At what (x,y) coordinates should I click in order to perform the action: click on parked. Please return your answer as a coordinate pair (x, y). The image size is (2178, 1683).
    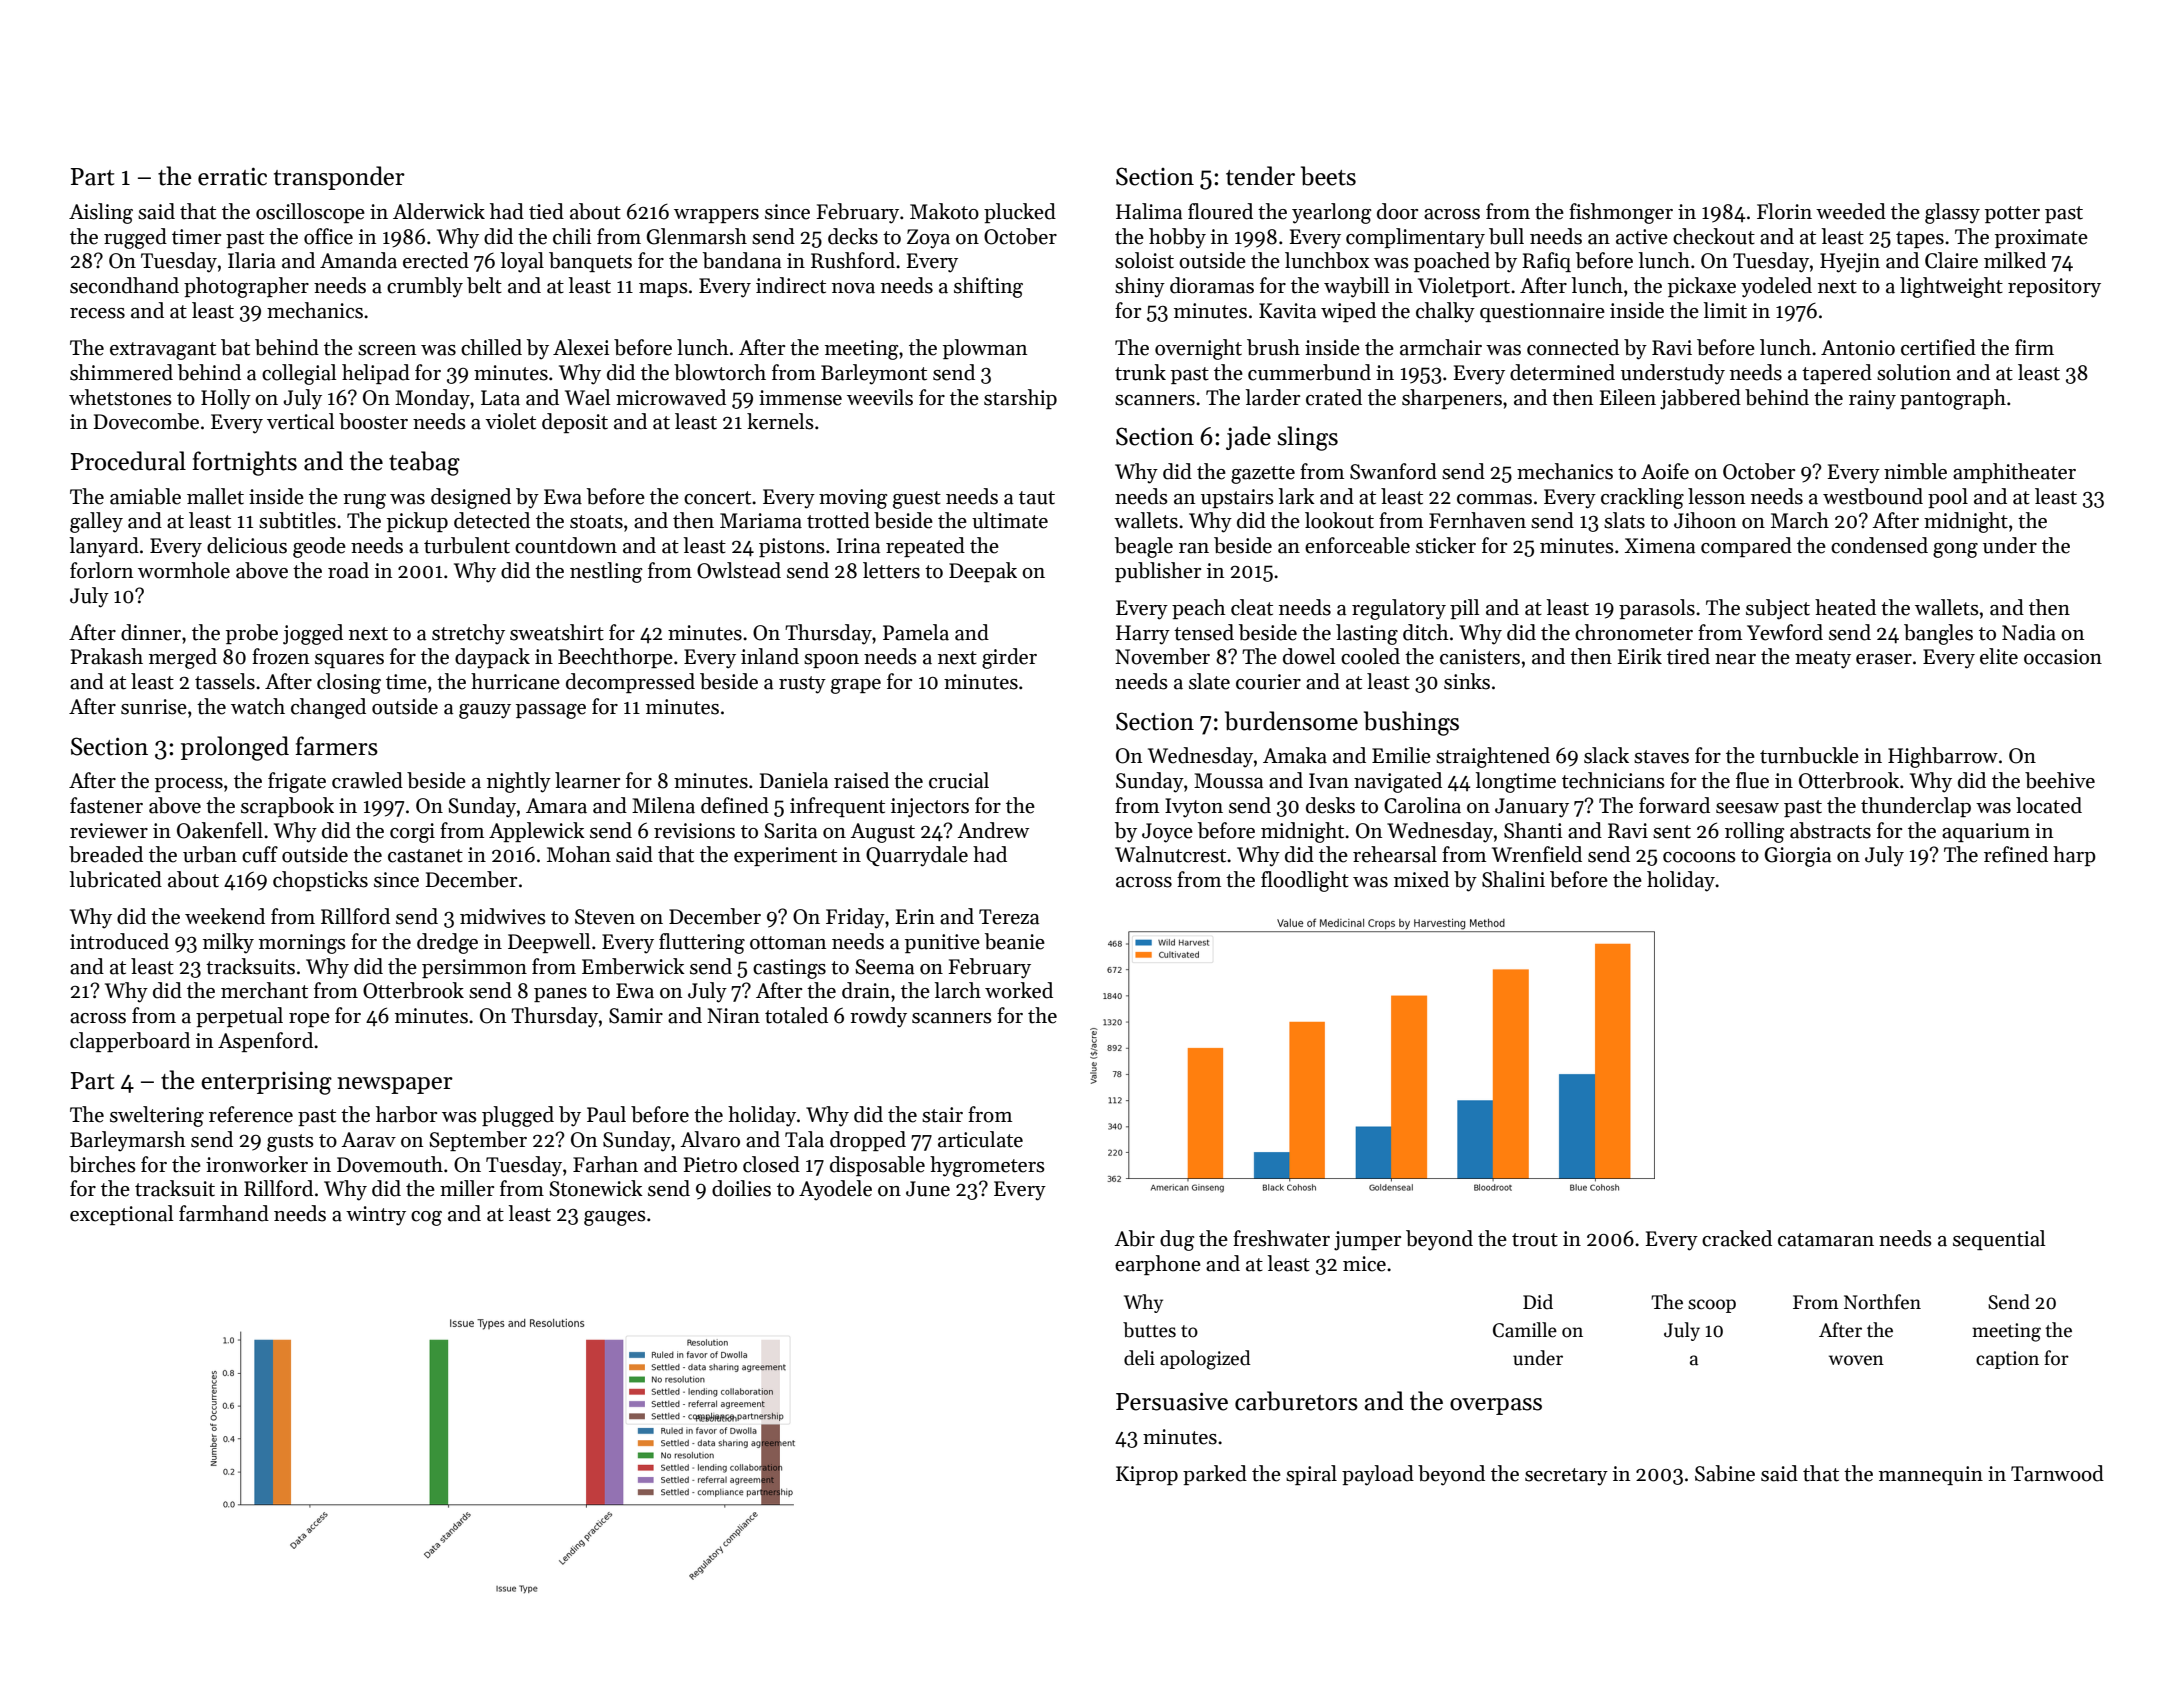
    Looking at the image, I should click on (1215, 1475).
